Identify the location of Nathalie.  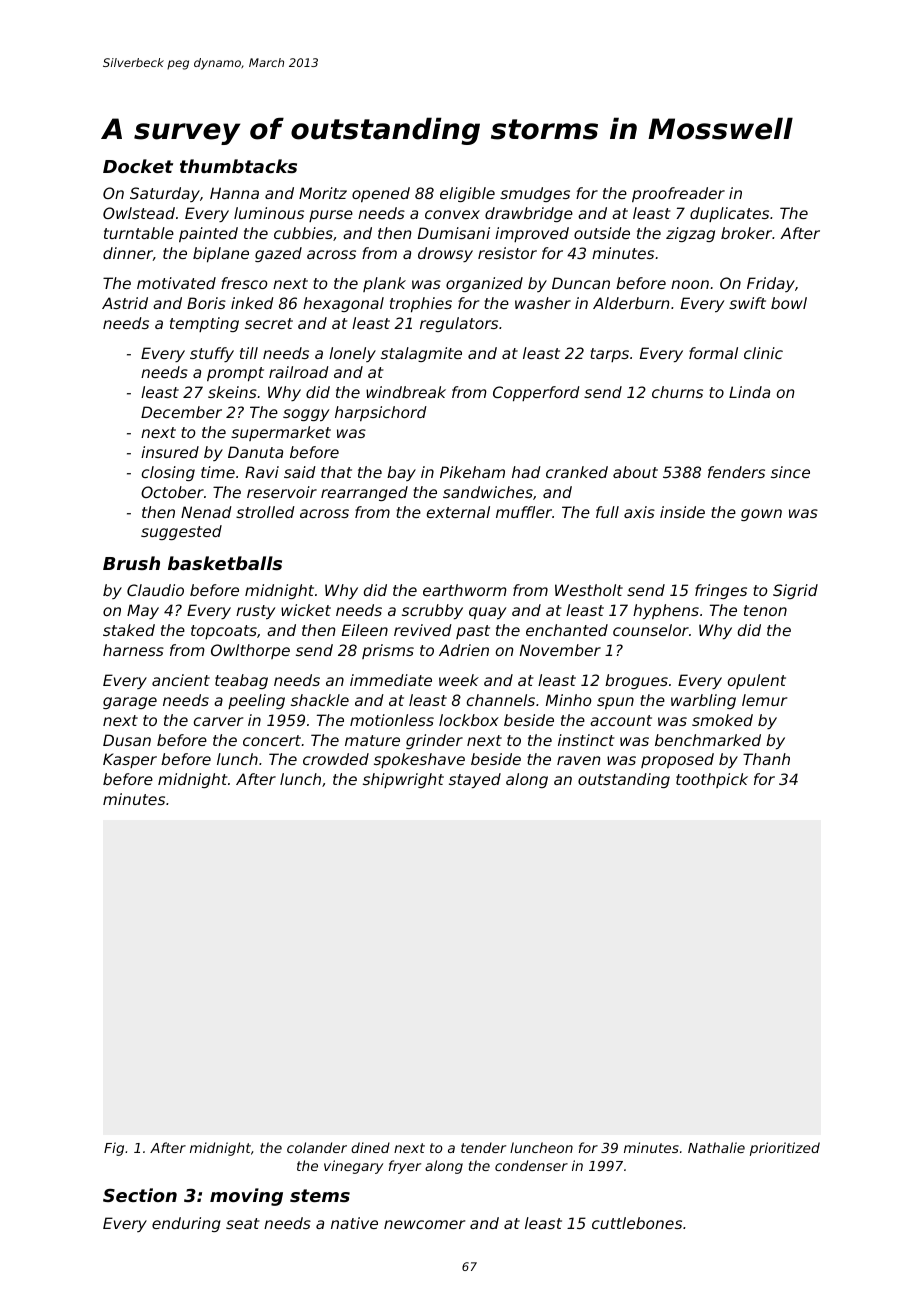
(716, 1147).
